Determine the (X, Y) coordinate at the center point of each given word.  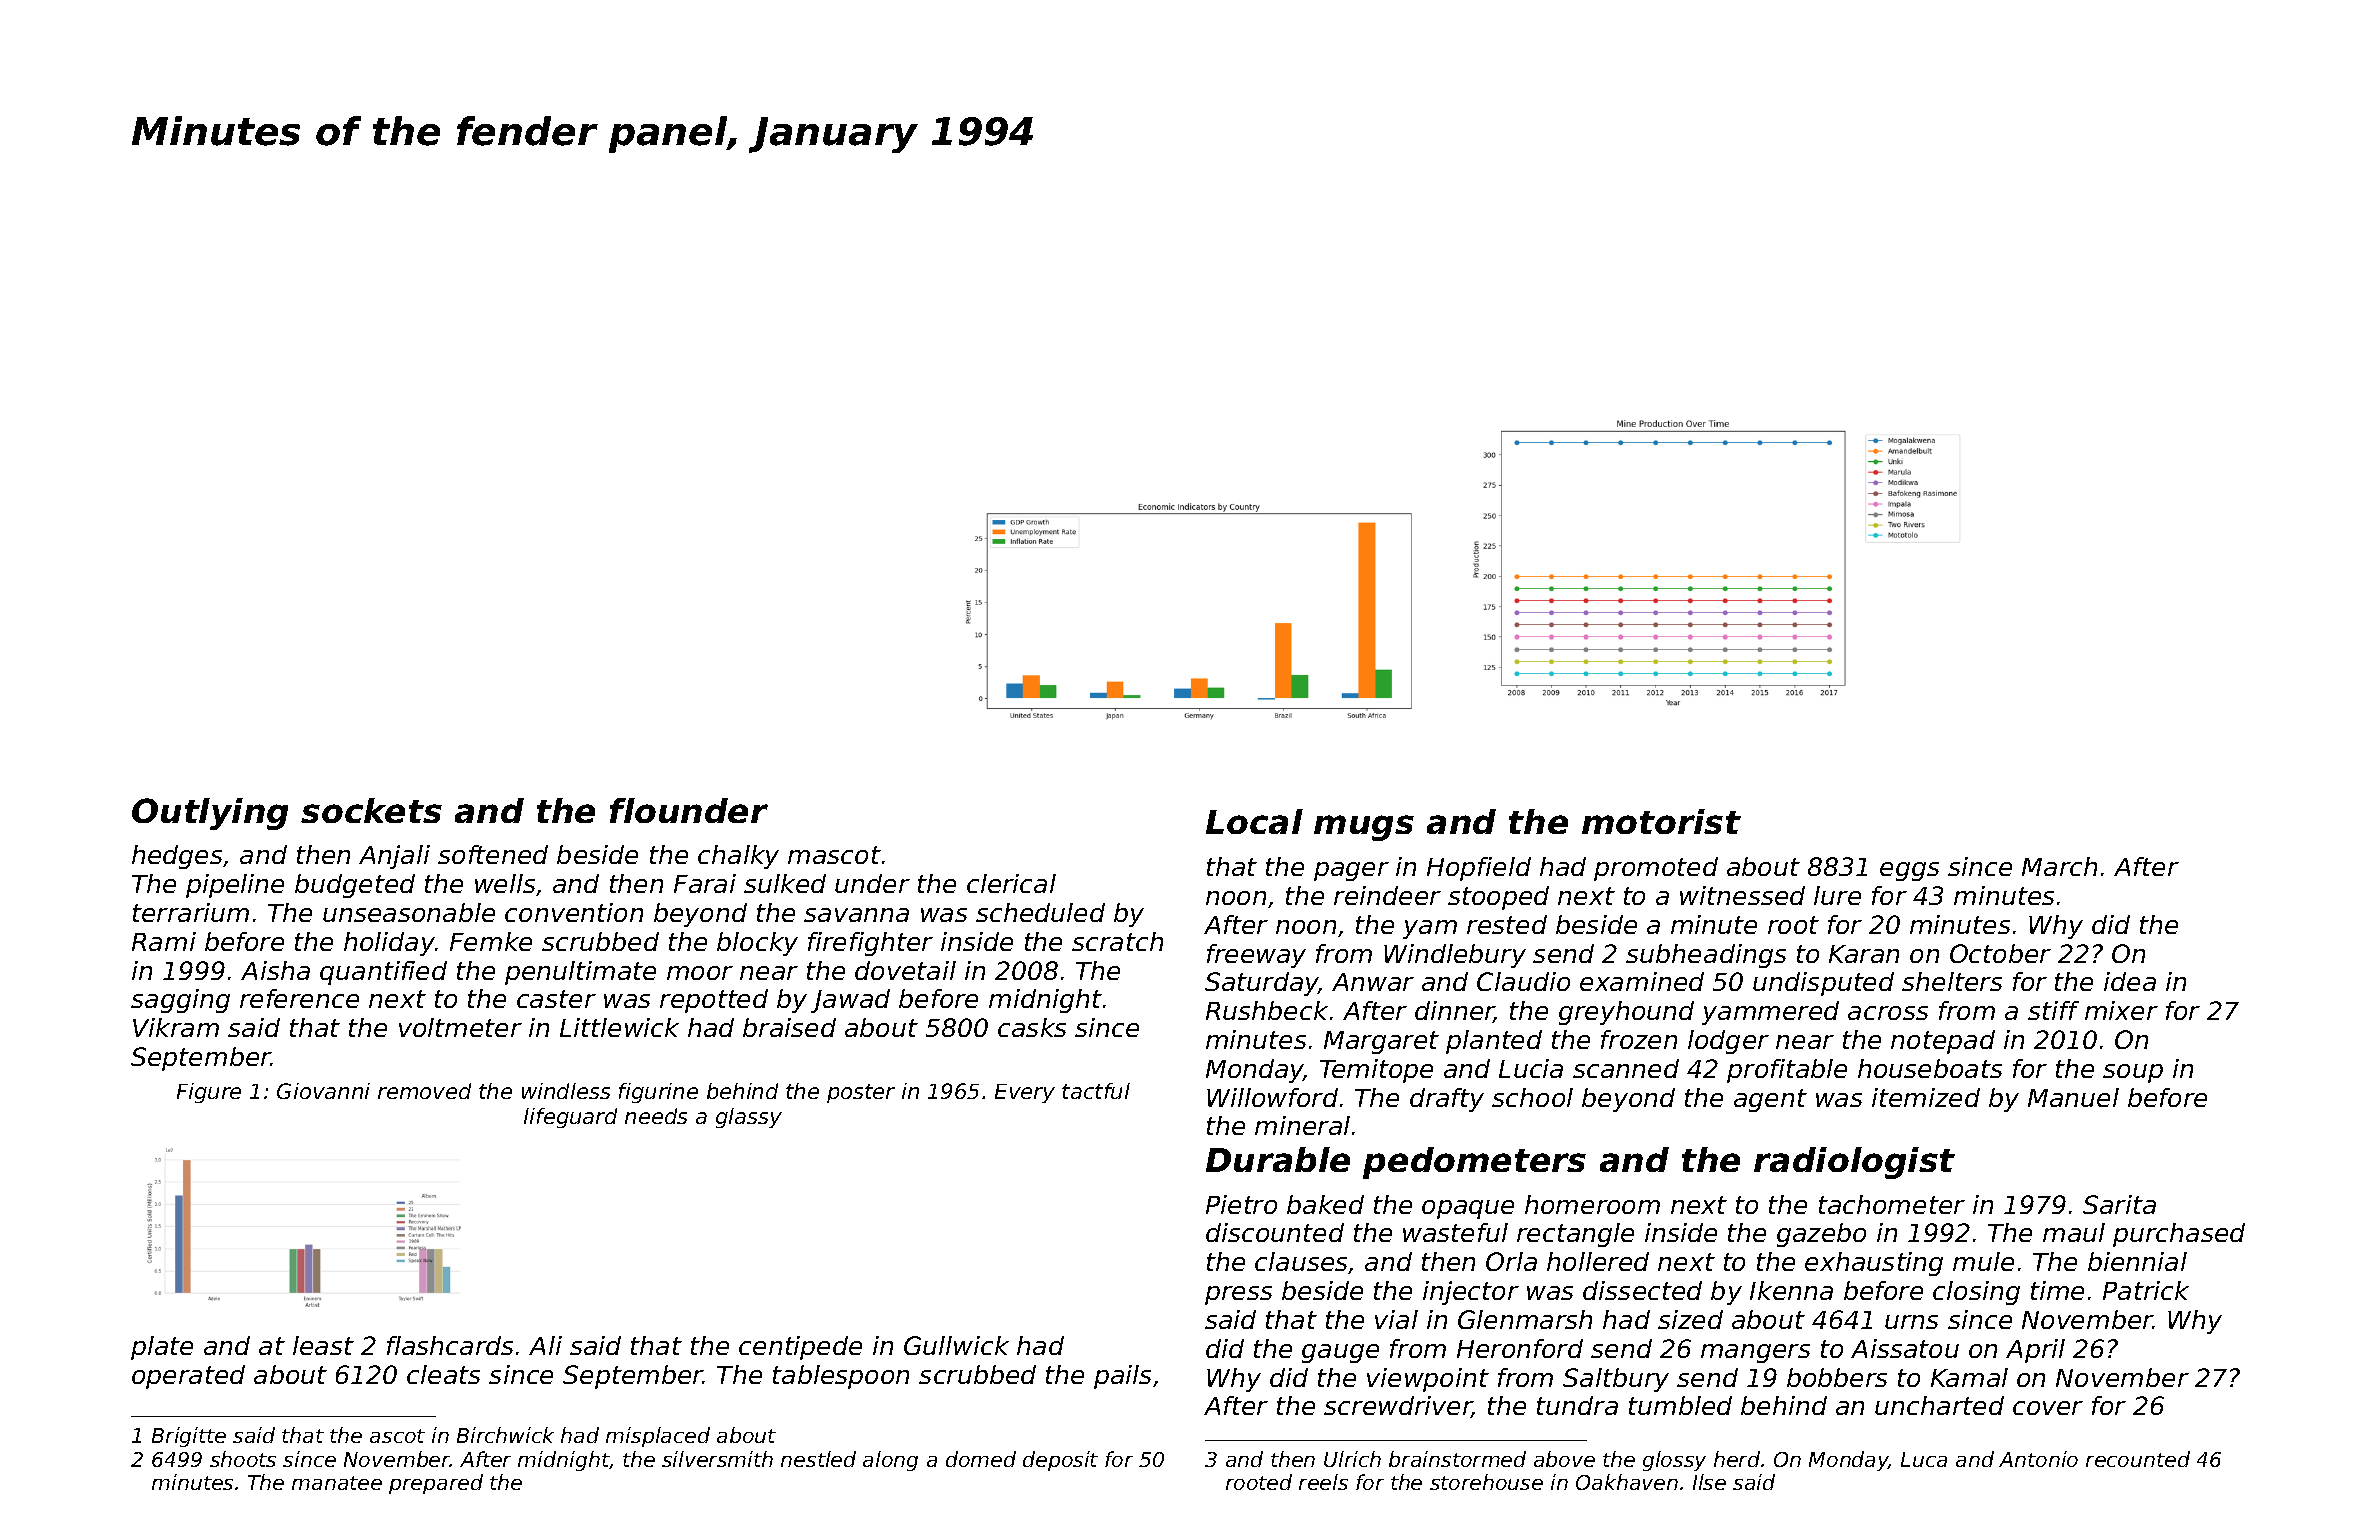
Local (1254, 821)
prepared (436, 1484)
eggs (1909, 871)
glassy (749, 1118)
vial (1396, 1319)
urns (1911, 1322)
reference (299, 998)
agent (1770, 1100)
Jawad (850, 1001)
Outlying (210, 814)
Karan (1864, 954)
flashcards (450, 1345)
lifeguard (570, 1118)
